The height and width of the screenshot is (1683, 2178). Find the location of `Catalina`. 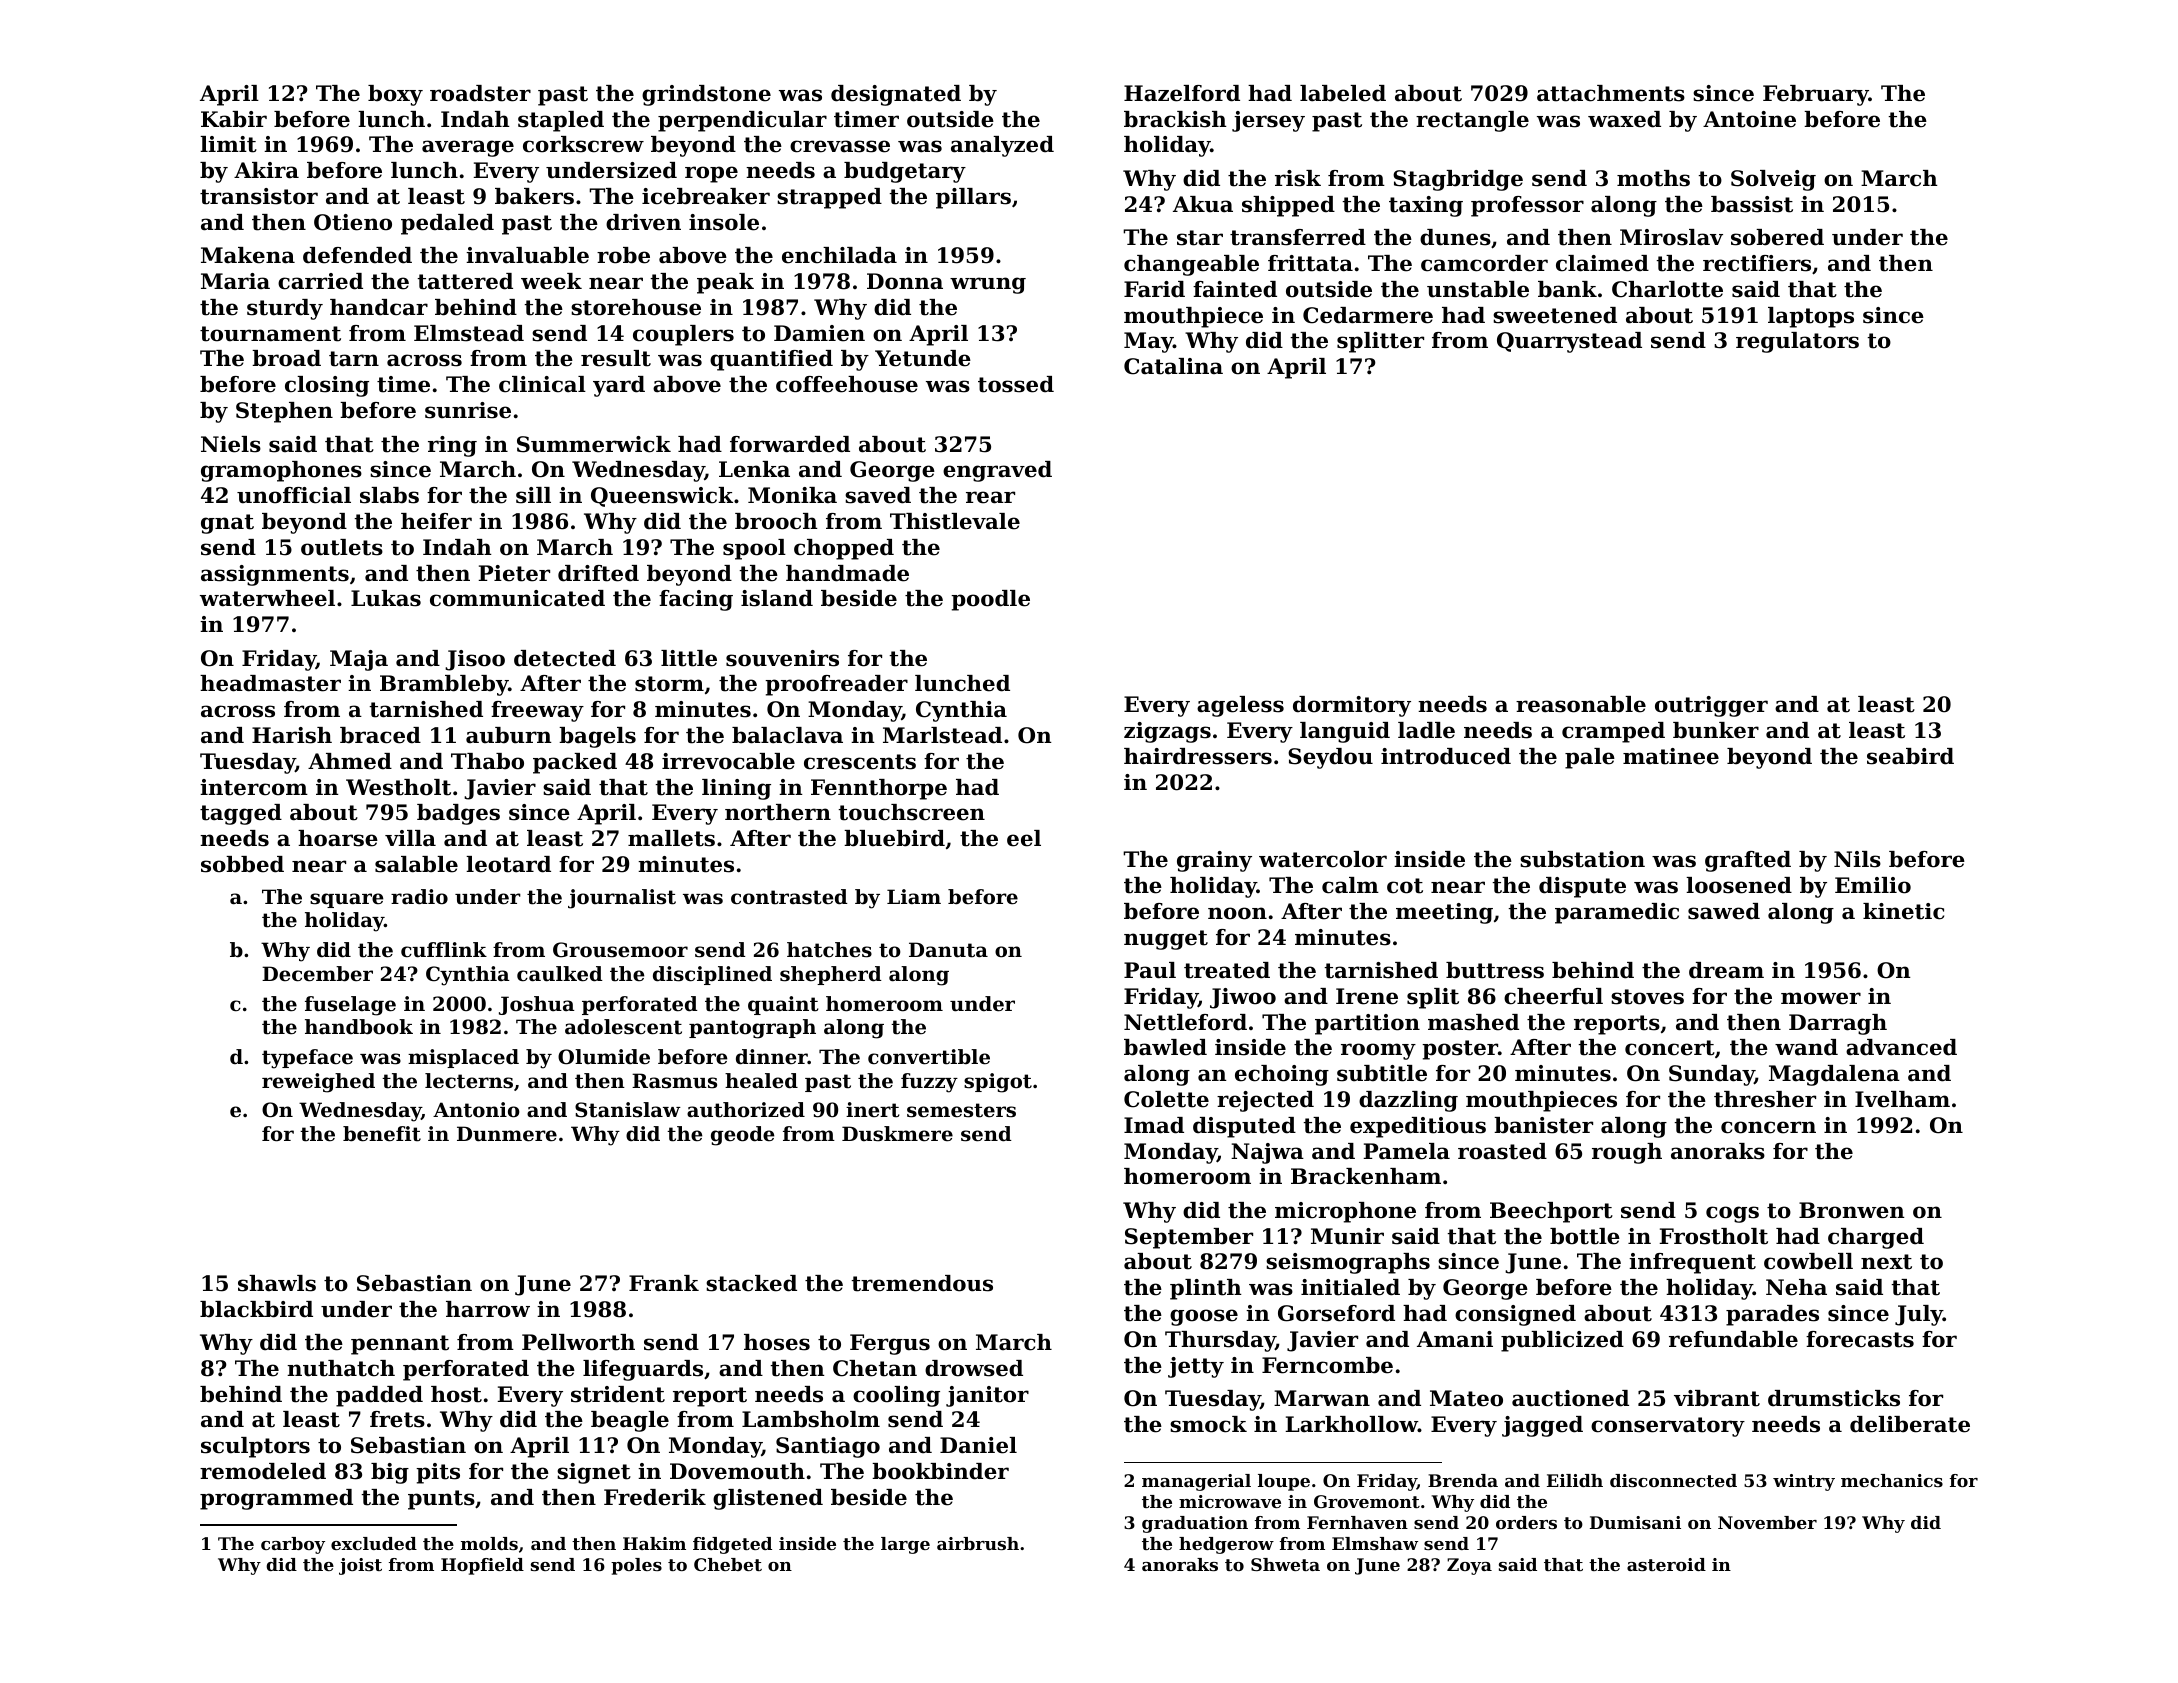

Catalina is located at coordinates (1173, 366).
